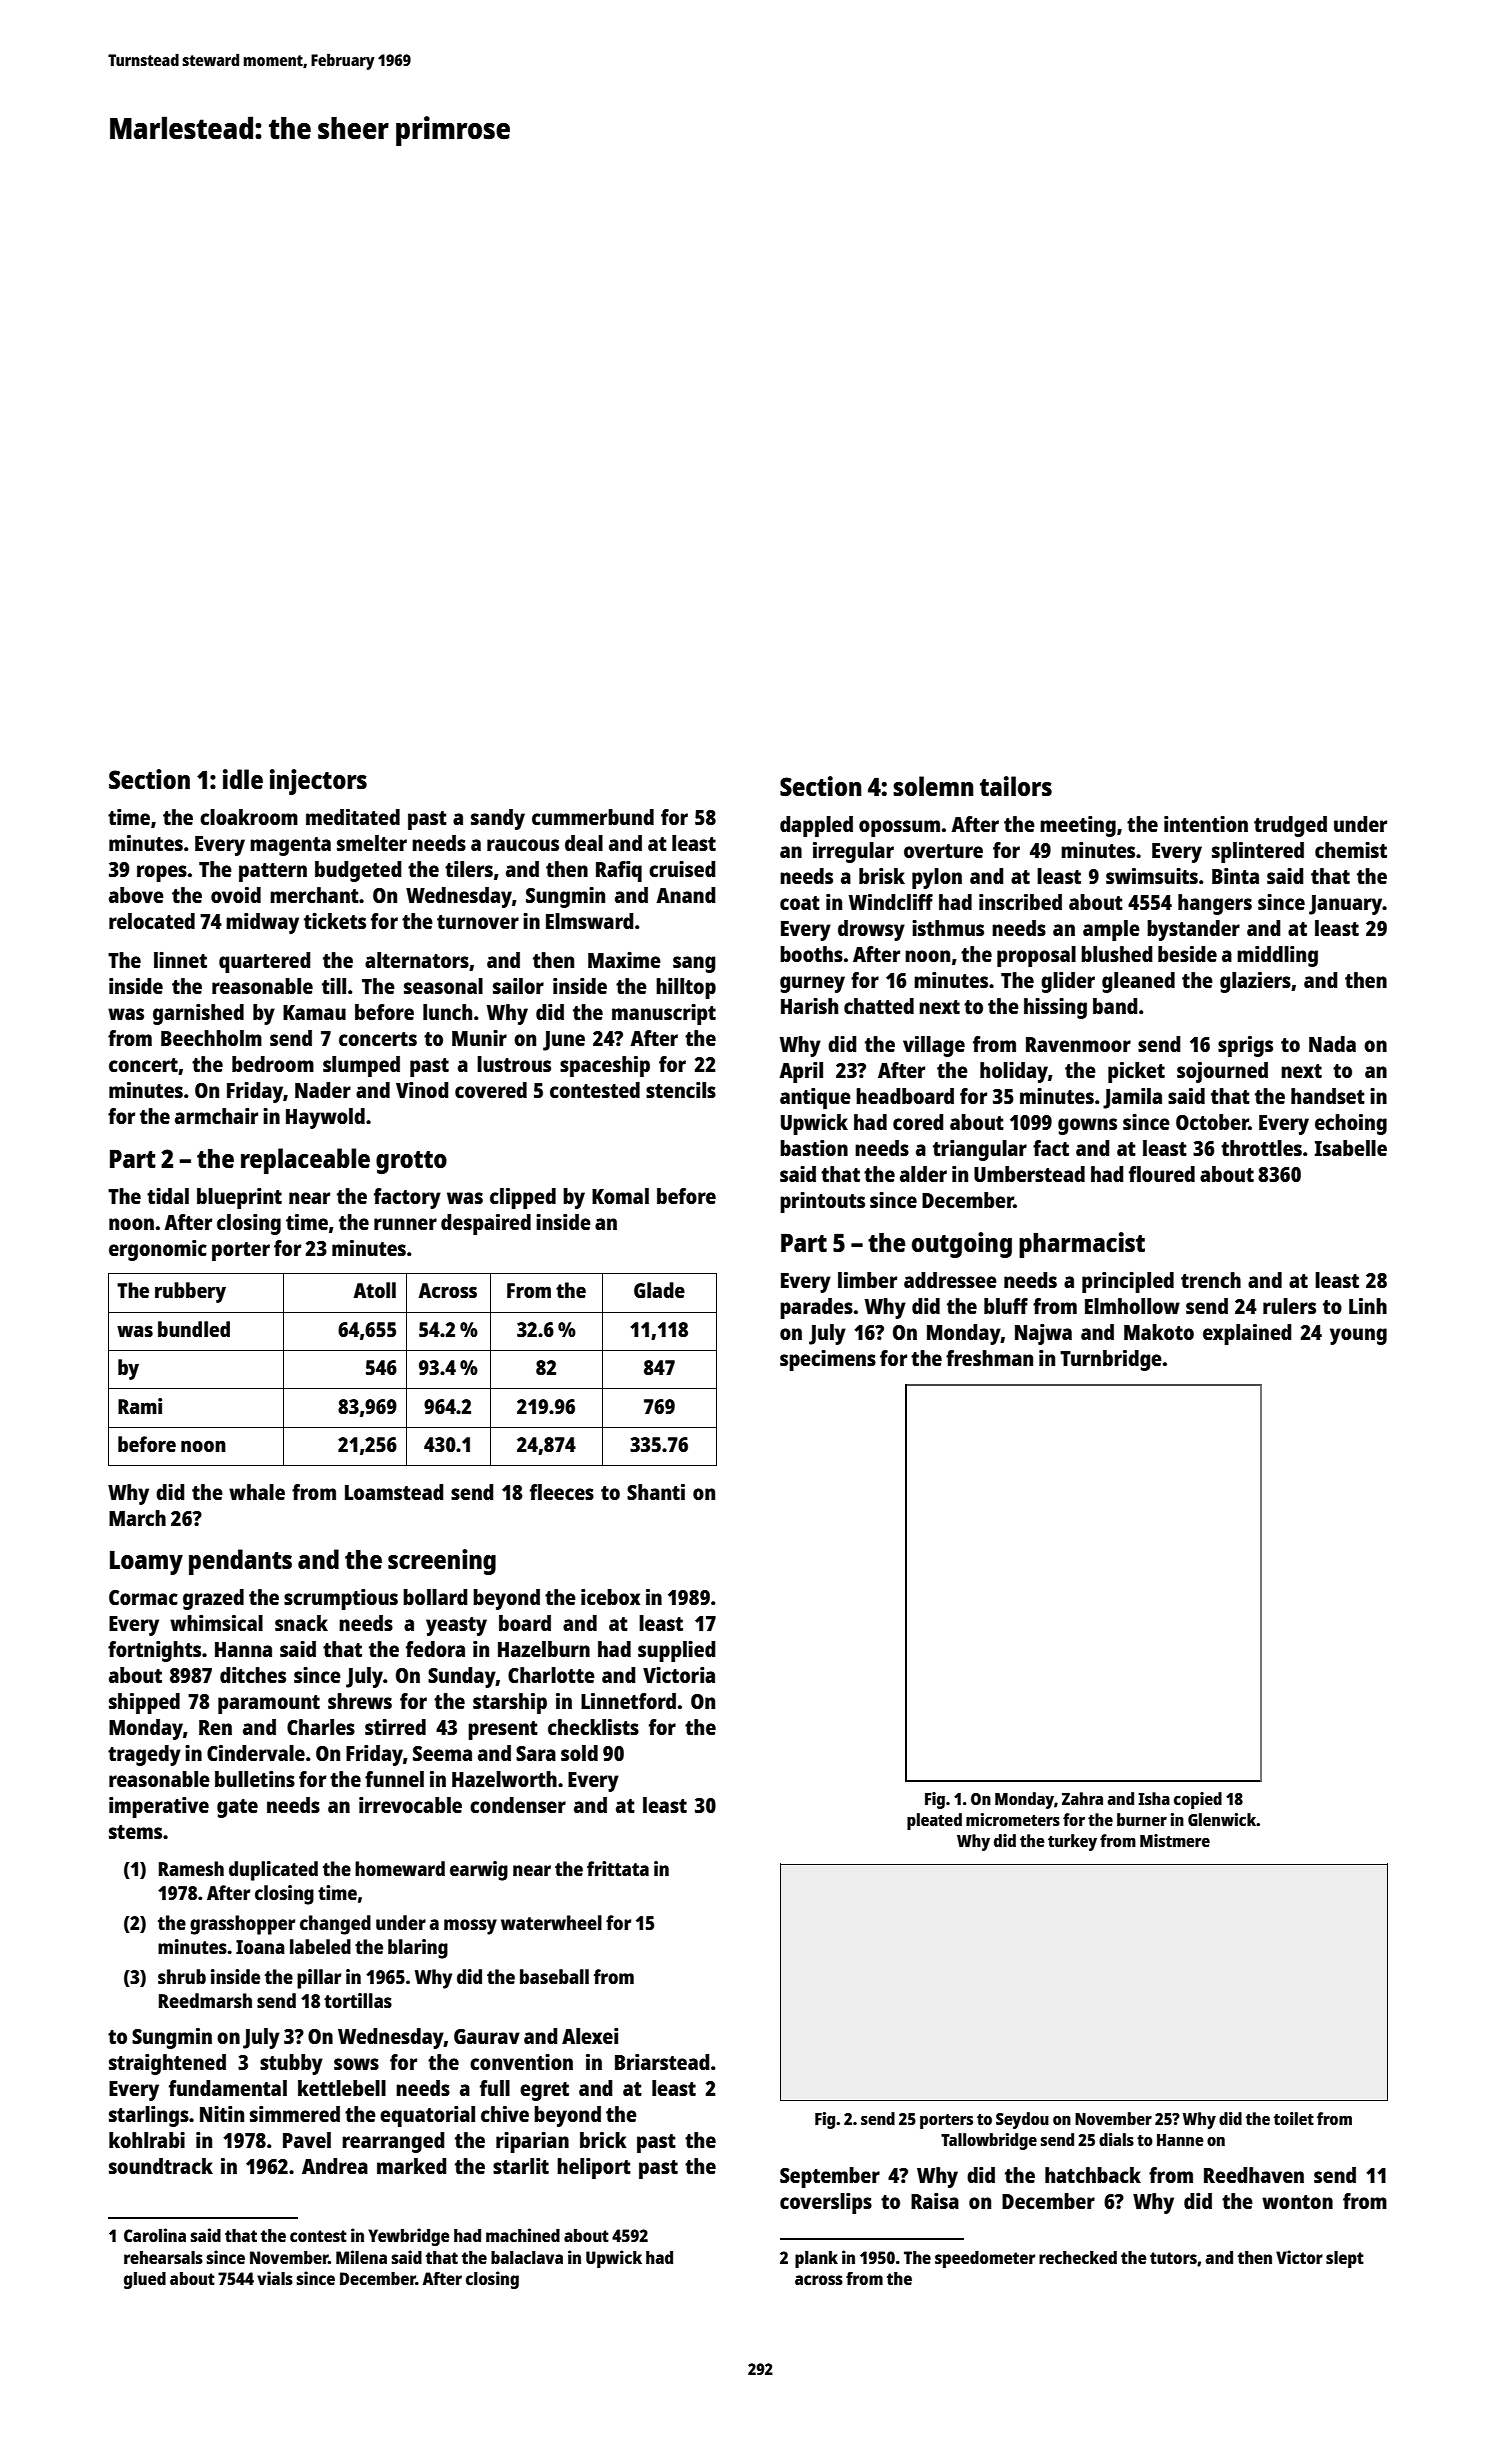 Image resolution: width=1496 pixels, height=2464 pixels. I want to click on slept, so click(1345, 2259).
